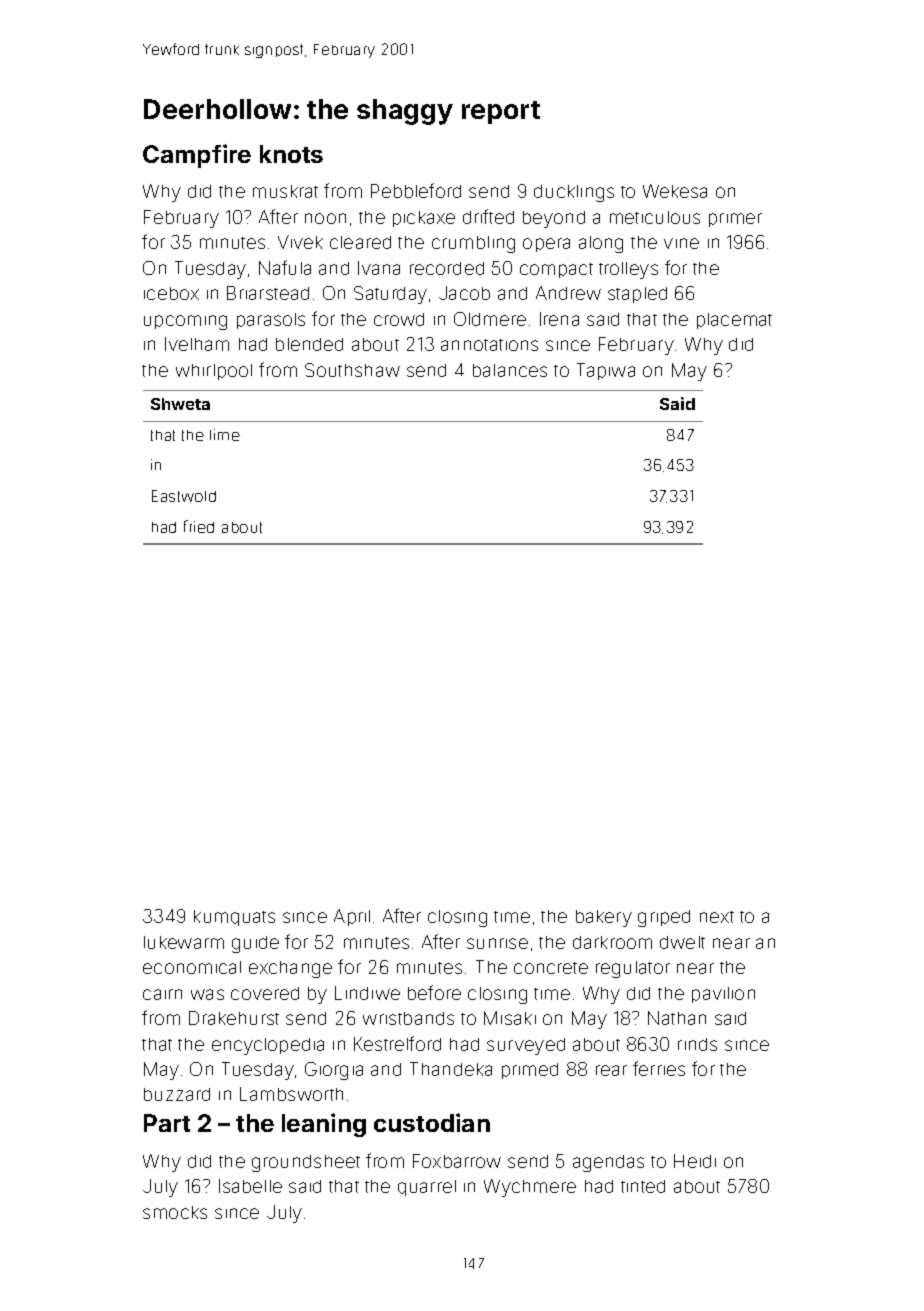  What do you see at coordinates (574, 193) in the page?
I see `ducklings` at bounding box center [574, 193].
